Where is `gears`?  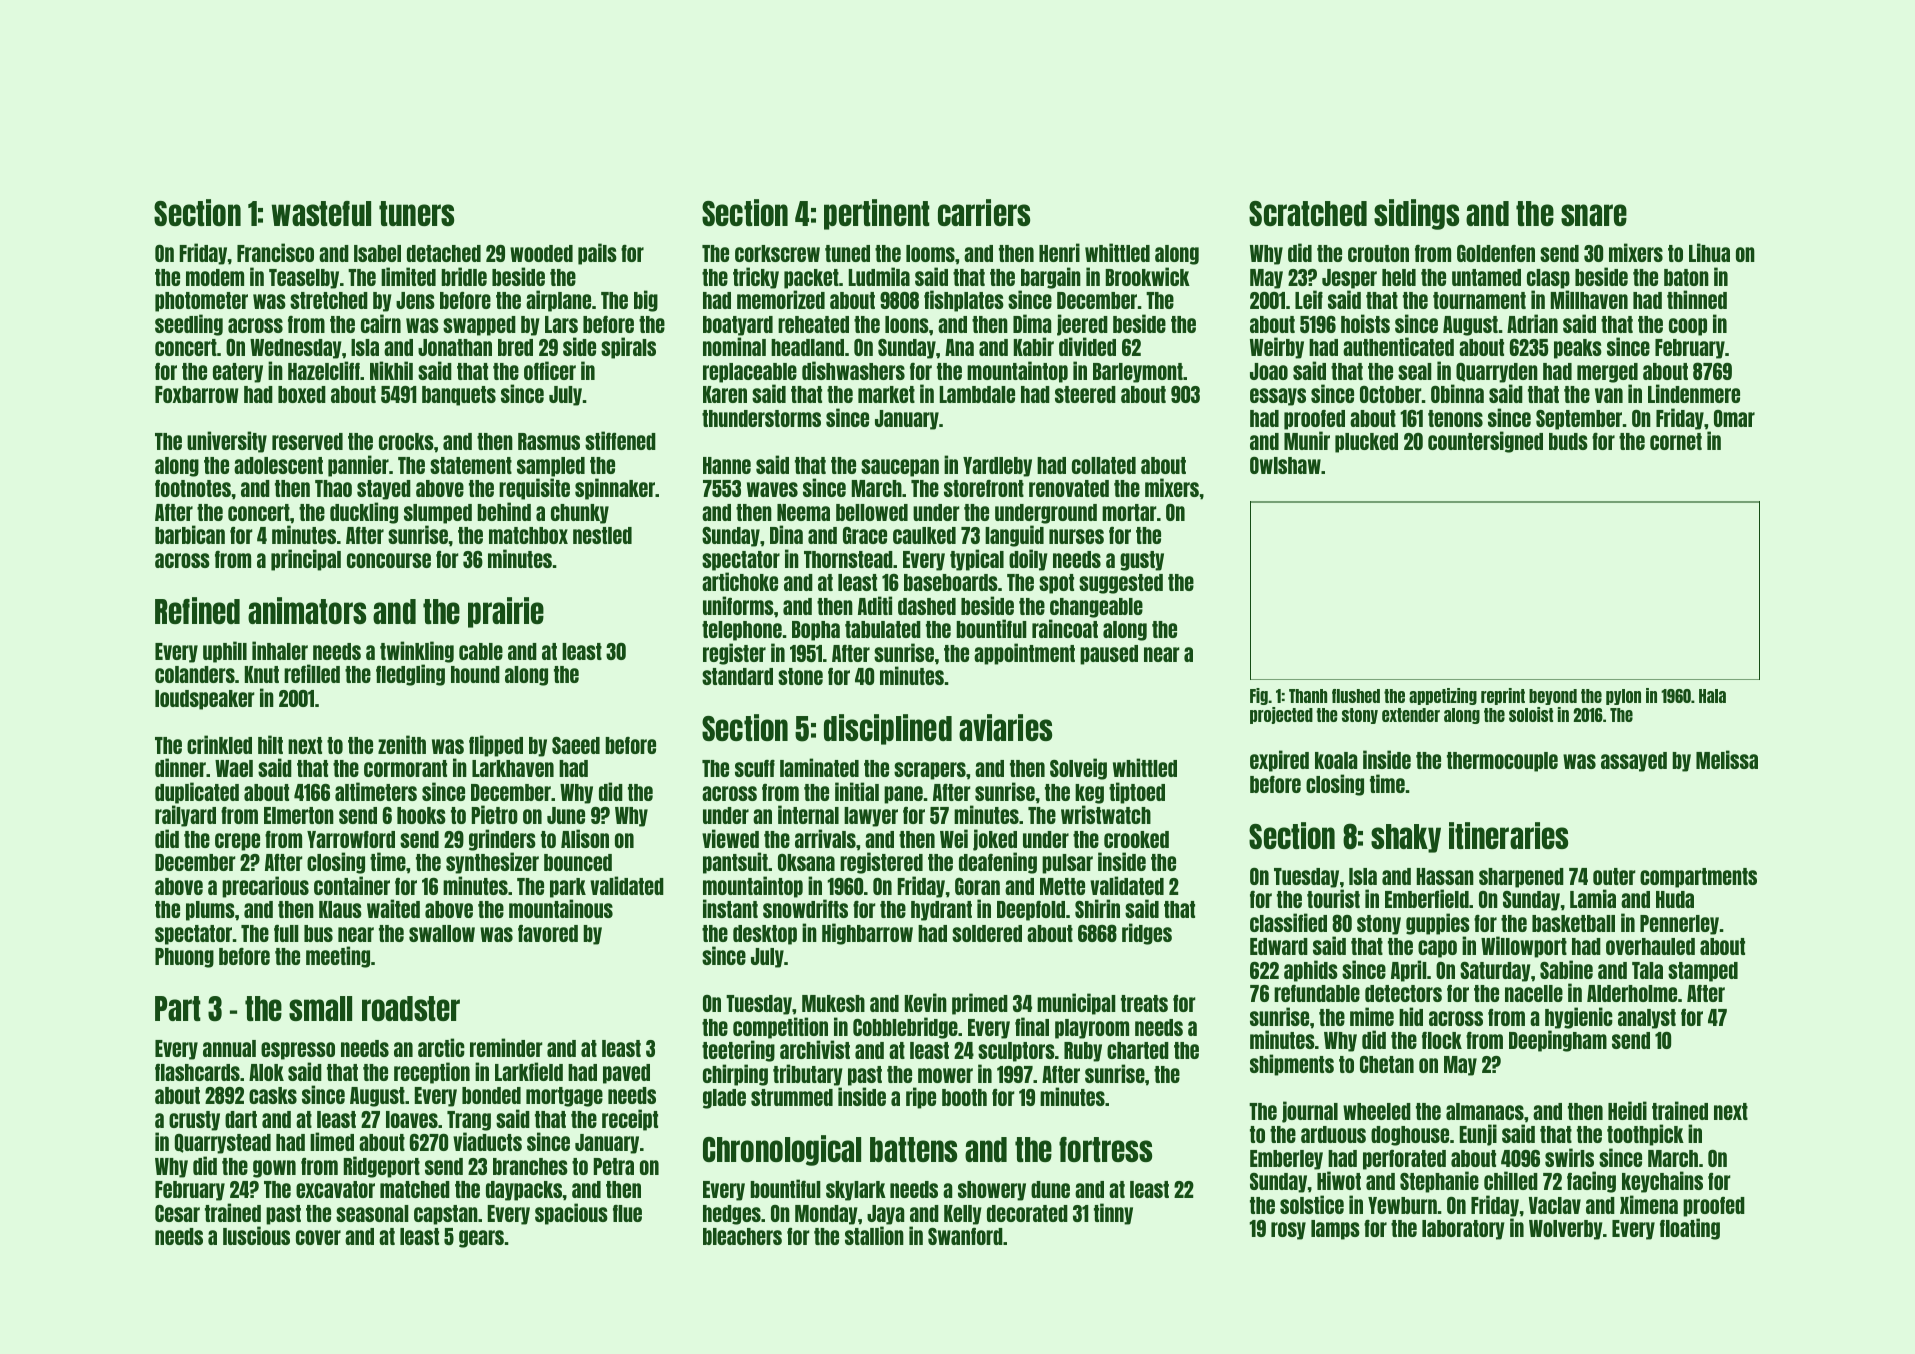 gears is located at coordinates (481, 1239).
